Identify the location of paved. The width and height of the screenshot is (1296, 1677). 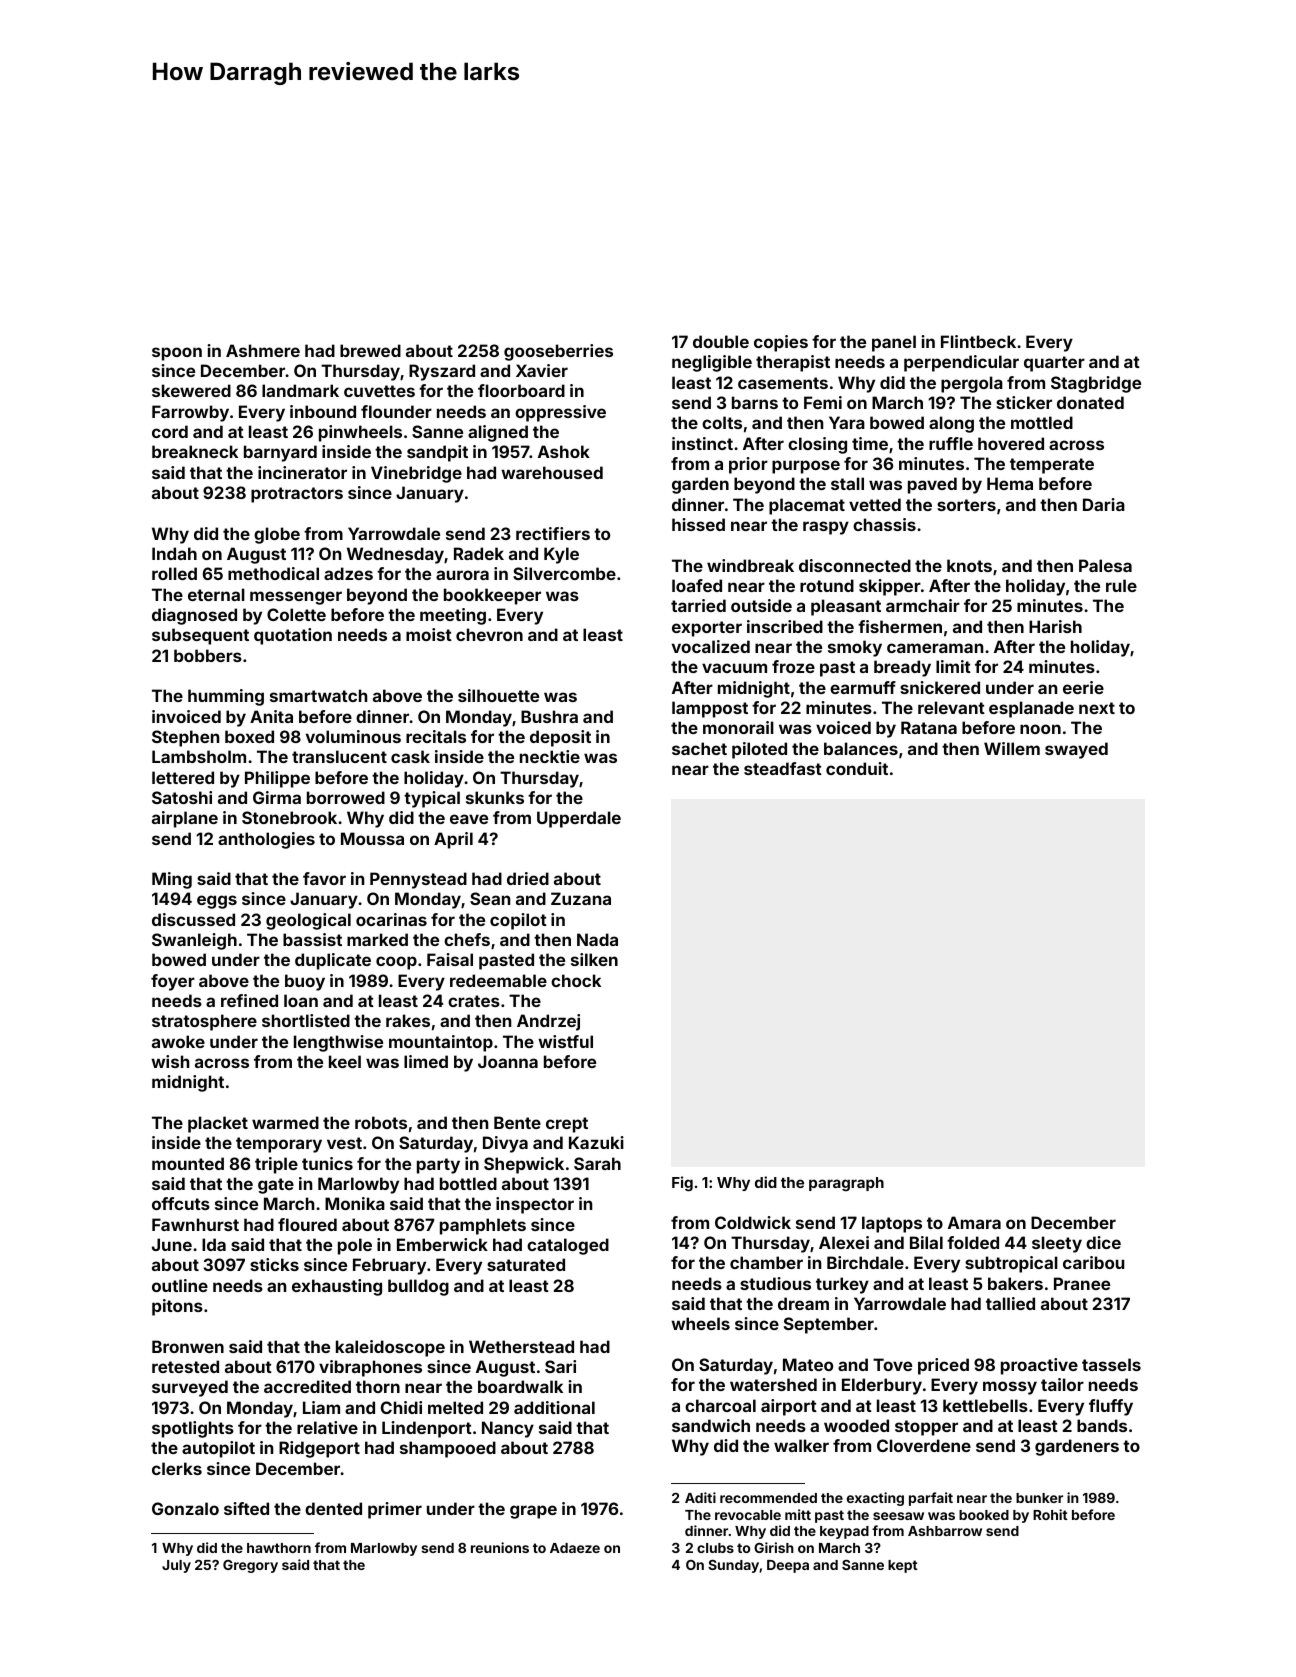
(932, 485).
